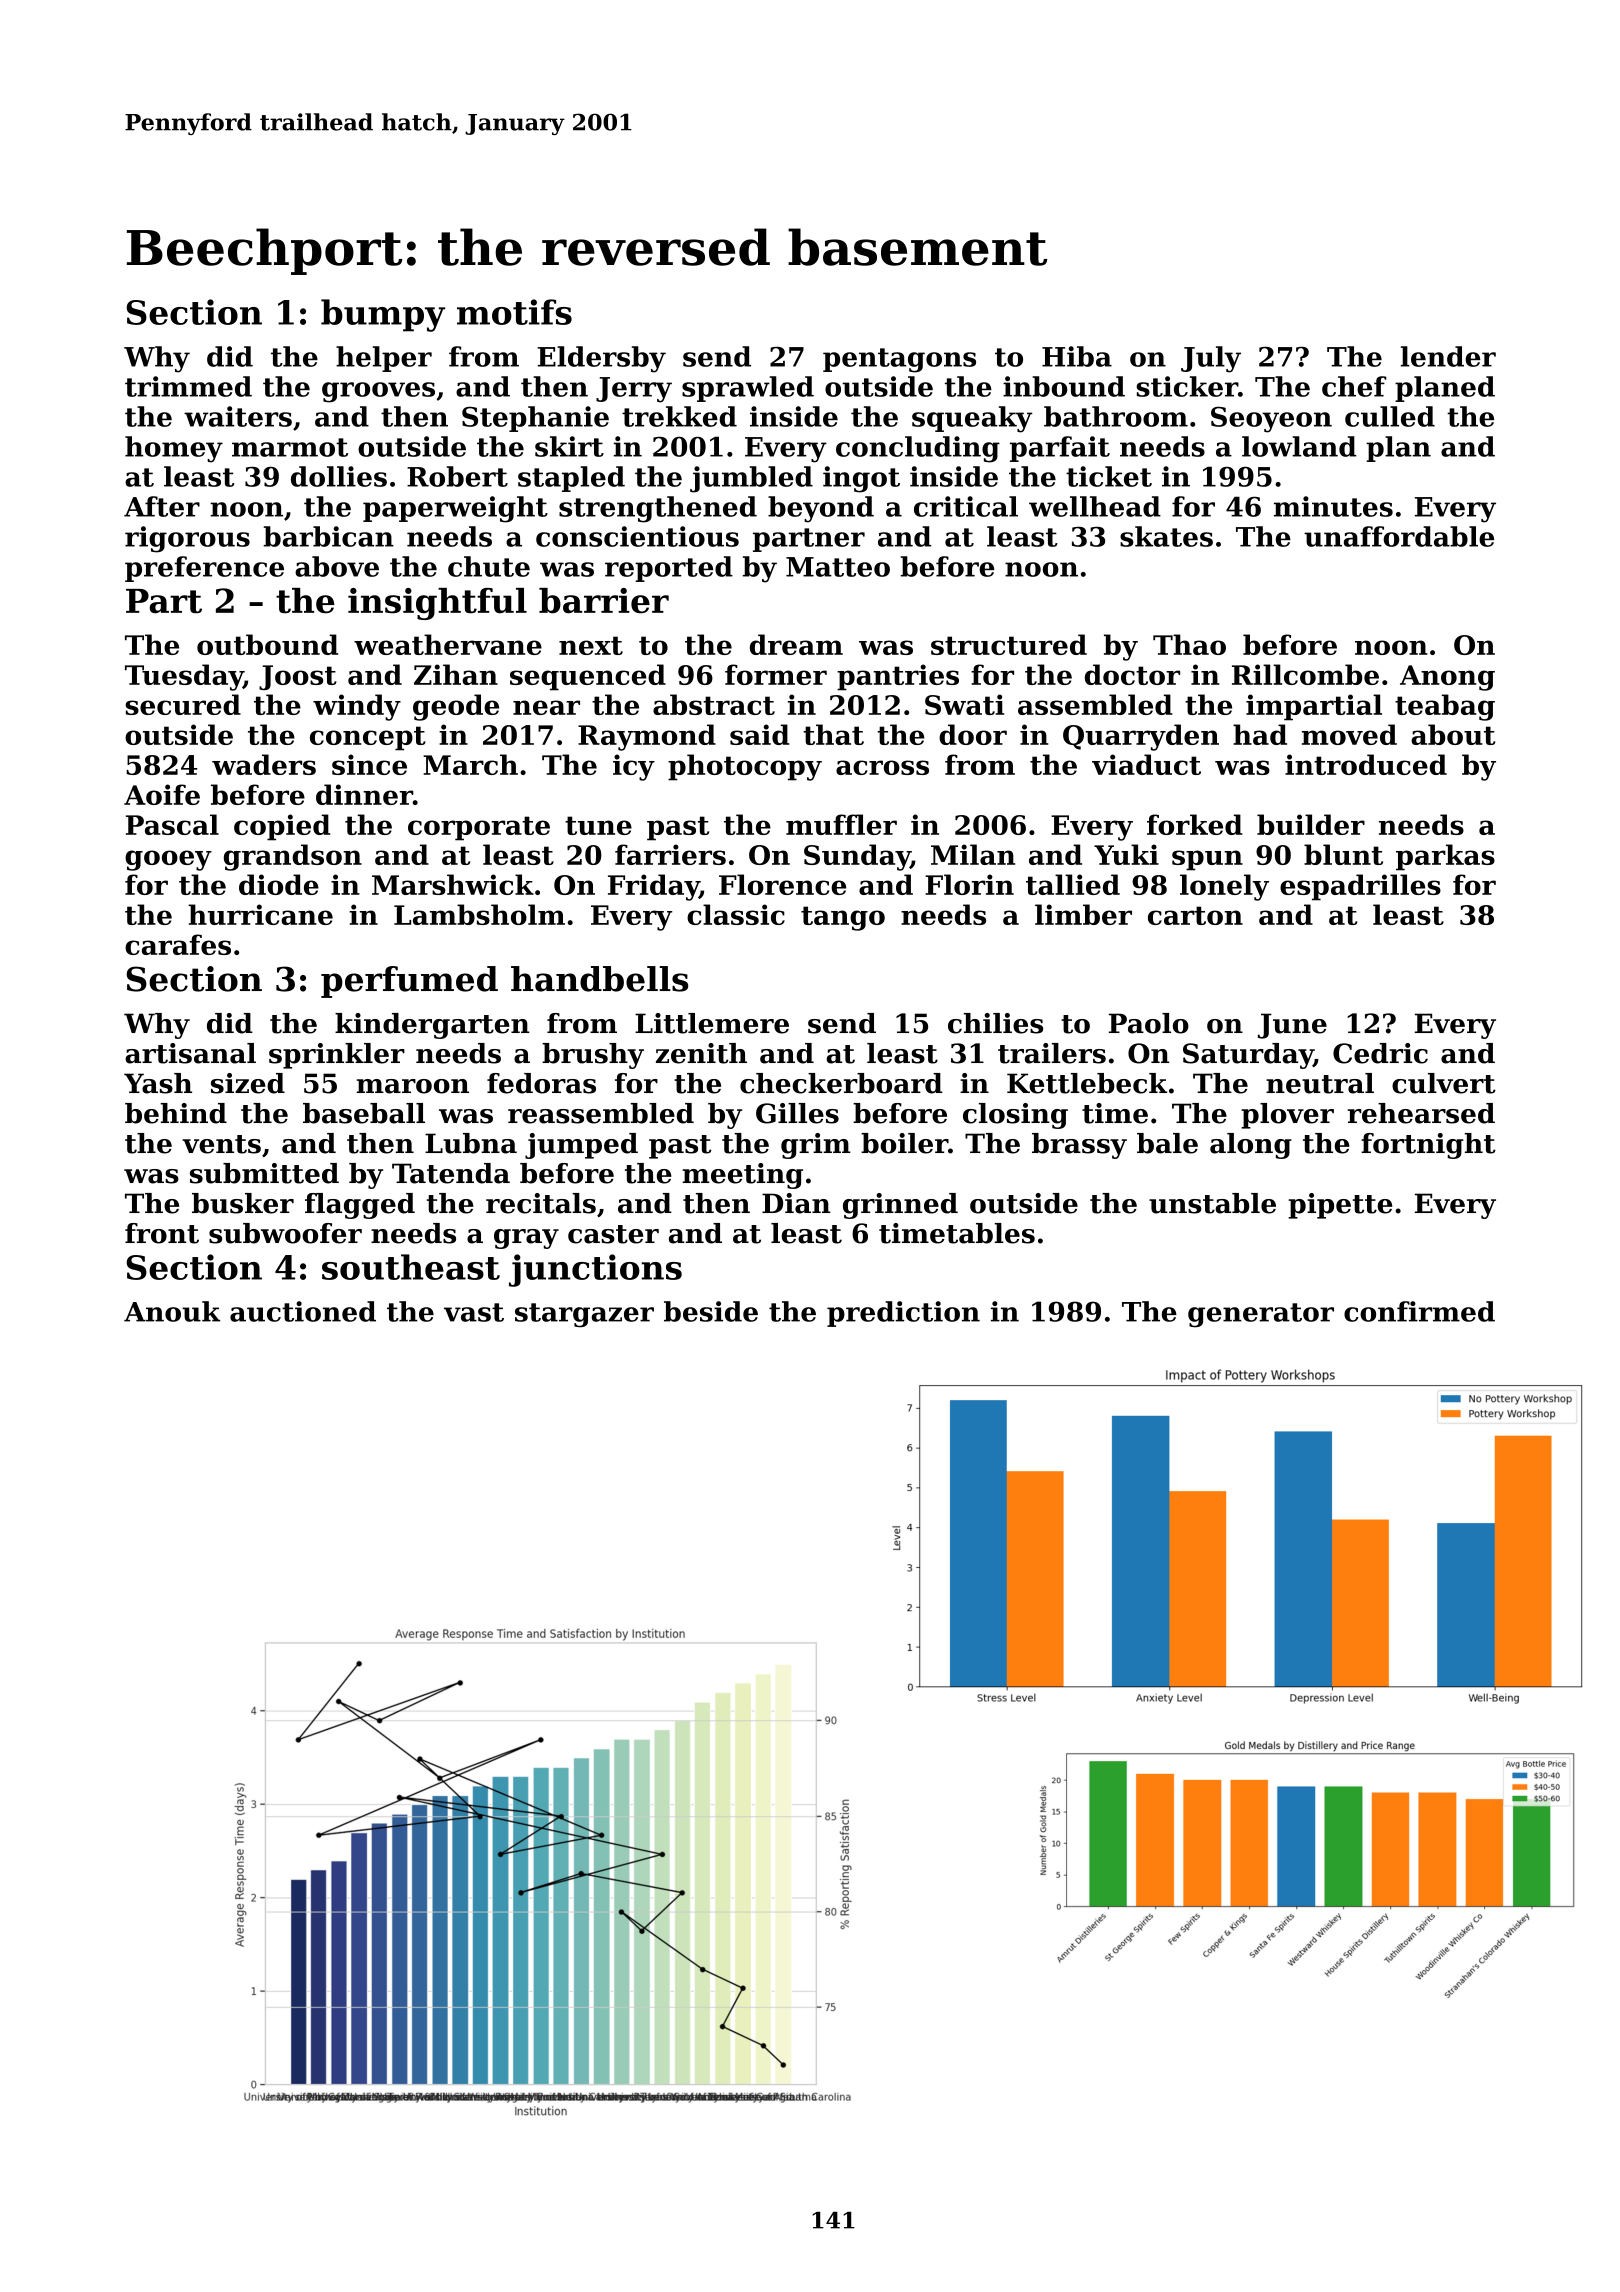  I want to click on Thao, so click(1189, 644).
